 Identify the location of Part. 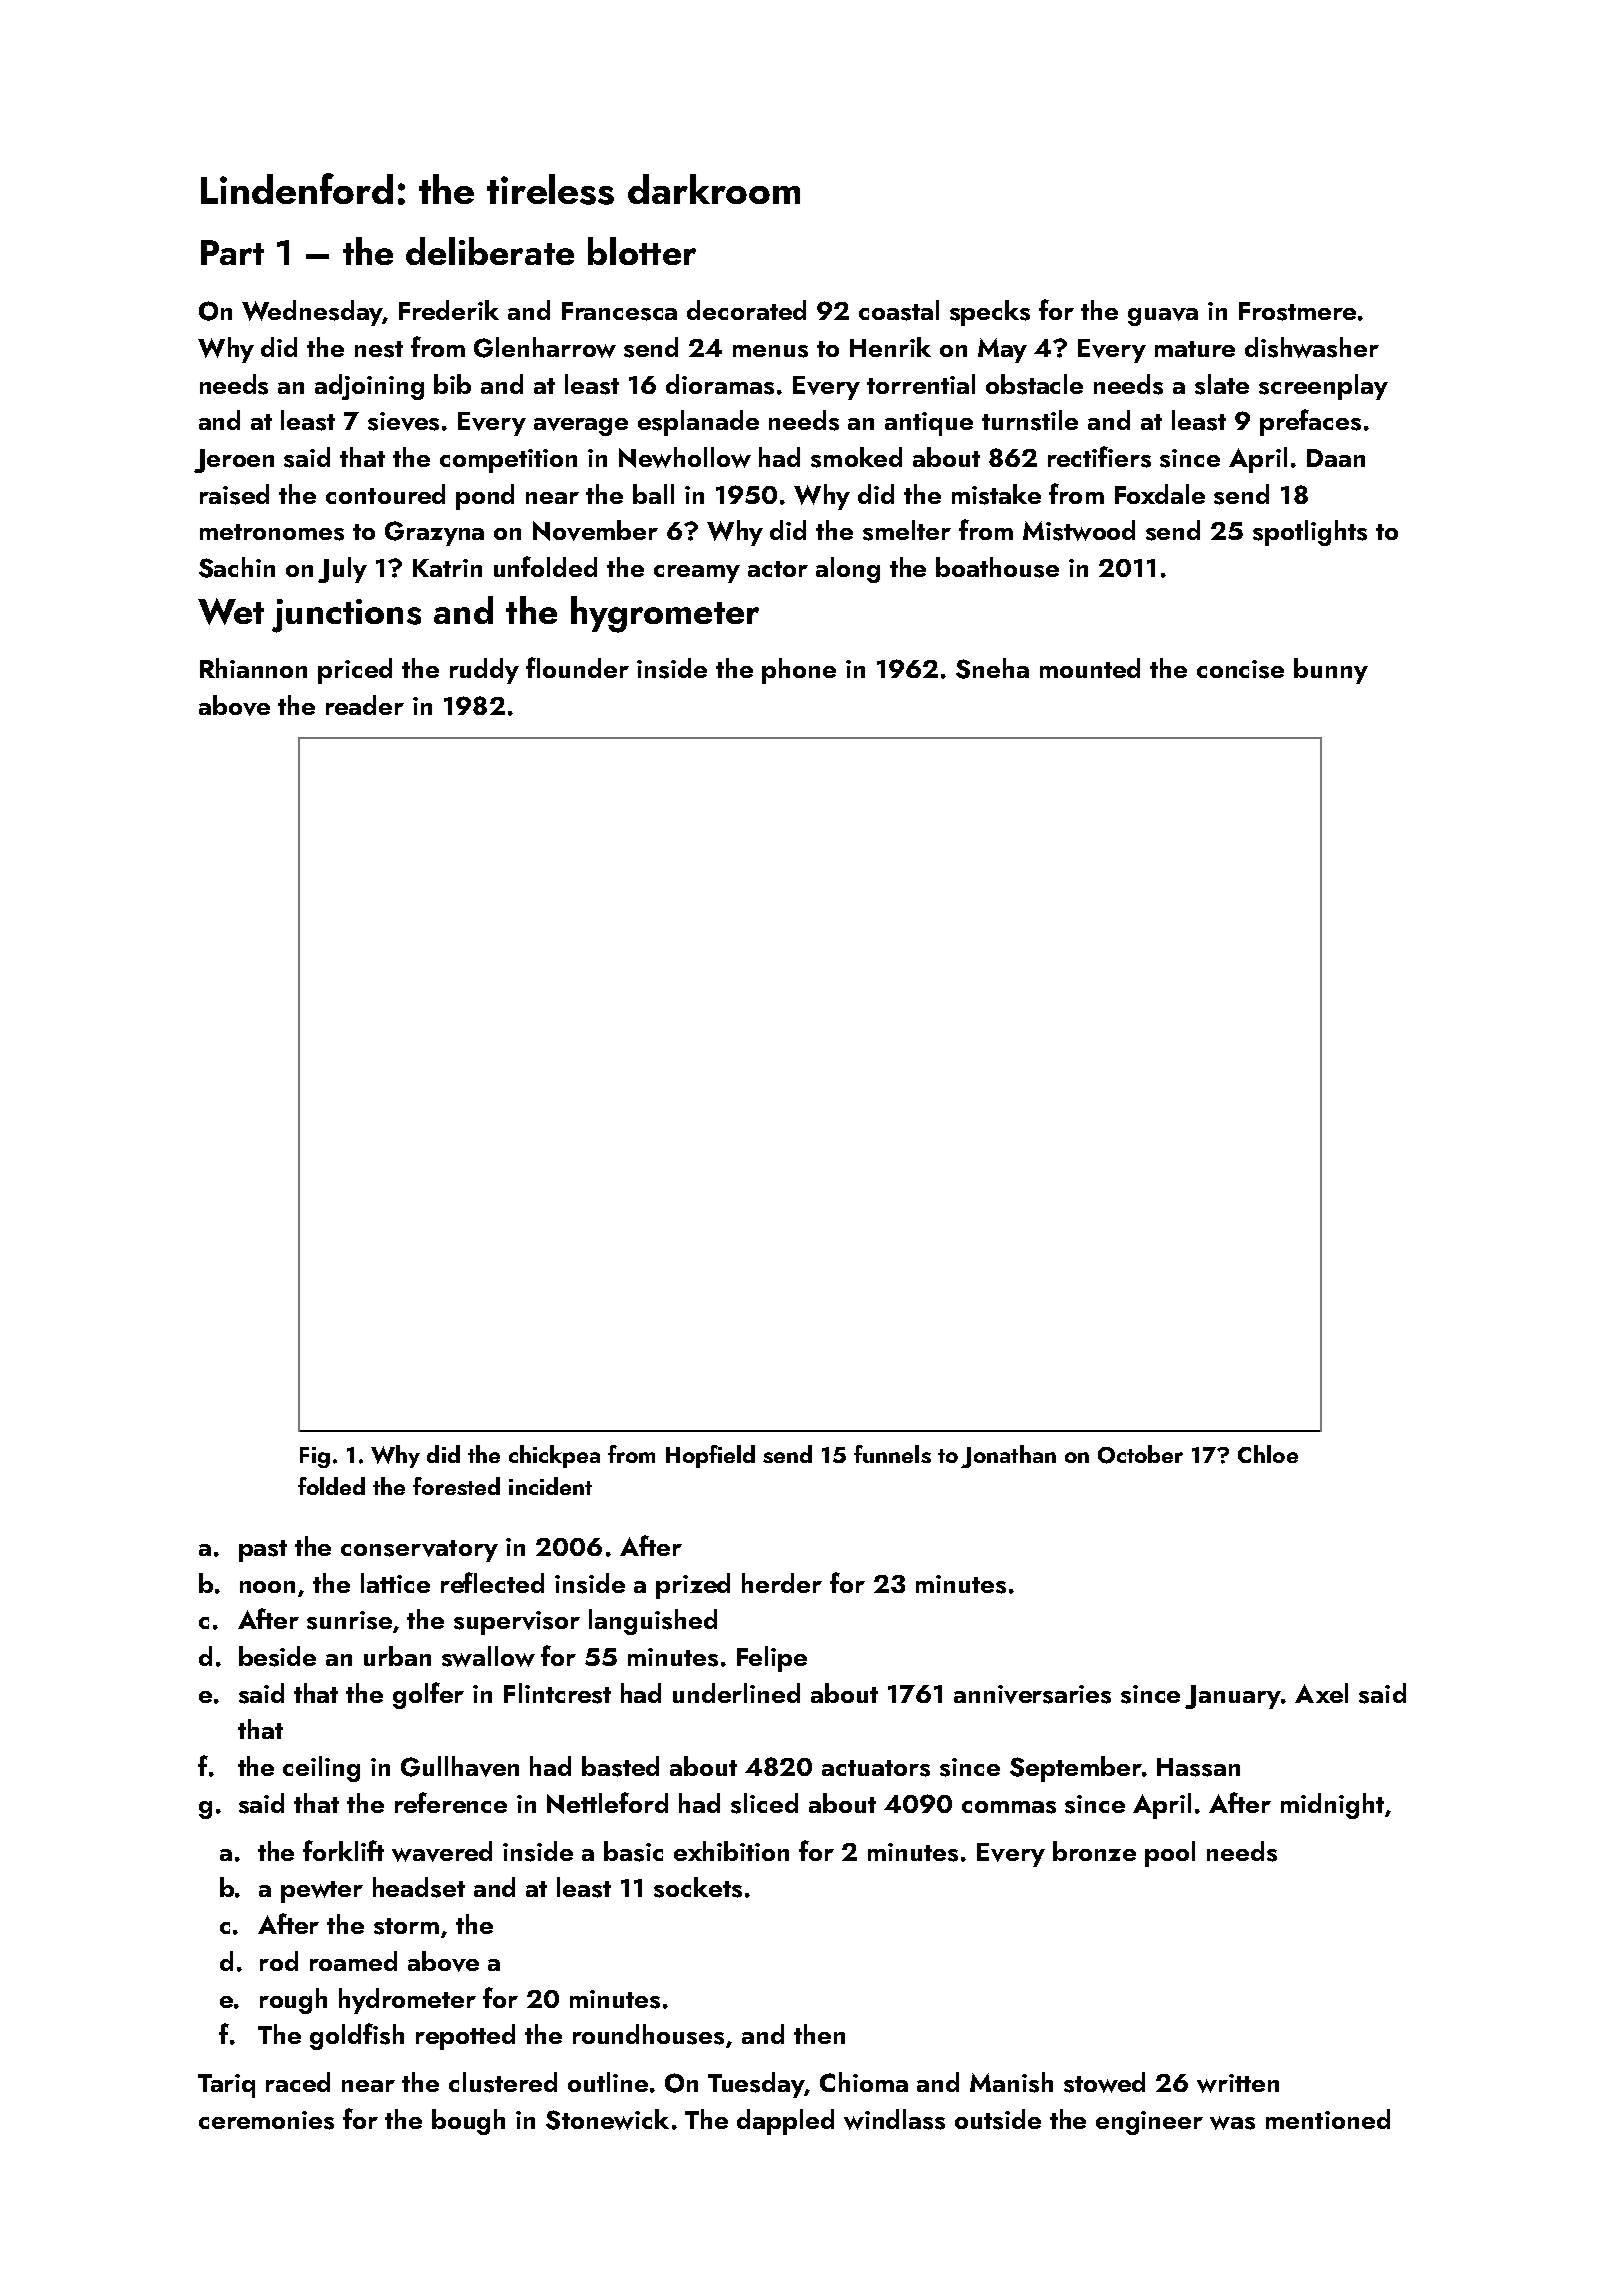
(232, 252).
